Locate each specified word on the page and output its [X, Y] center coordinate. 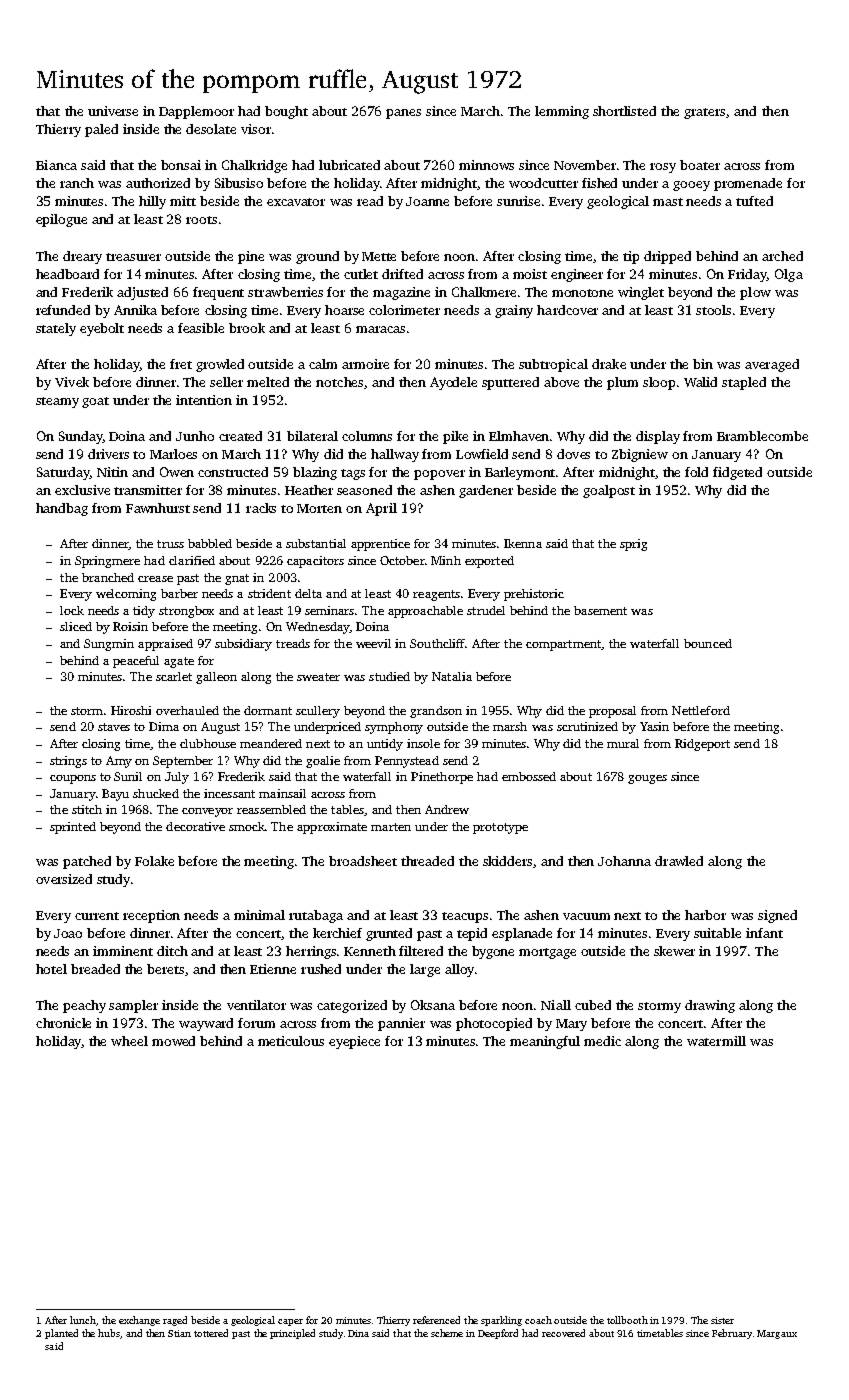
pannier [401, 1024]
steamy [57, 402]
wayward [206, 1024]
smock [247, 826]
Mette [379, 256]
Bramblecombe [762, 436]
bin [703, 364]
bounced [708, 643]
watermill [716, 1041]
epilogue [61, 220]
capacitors [315, 562]
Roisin [130, 626]
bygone [493, 952]
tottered [211, 1333]
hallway [395, 455]
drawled [679, 861]
